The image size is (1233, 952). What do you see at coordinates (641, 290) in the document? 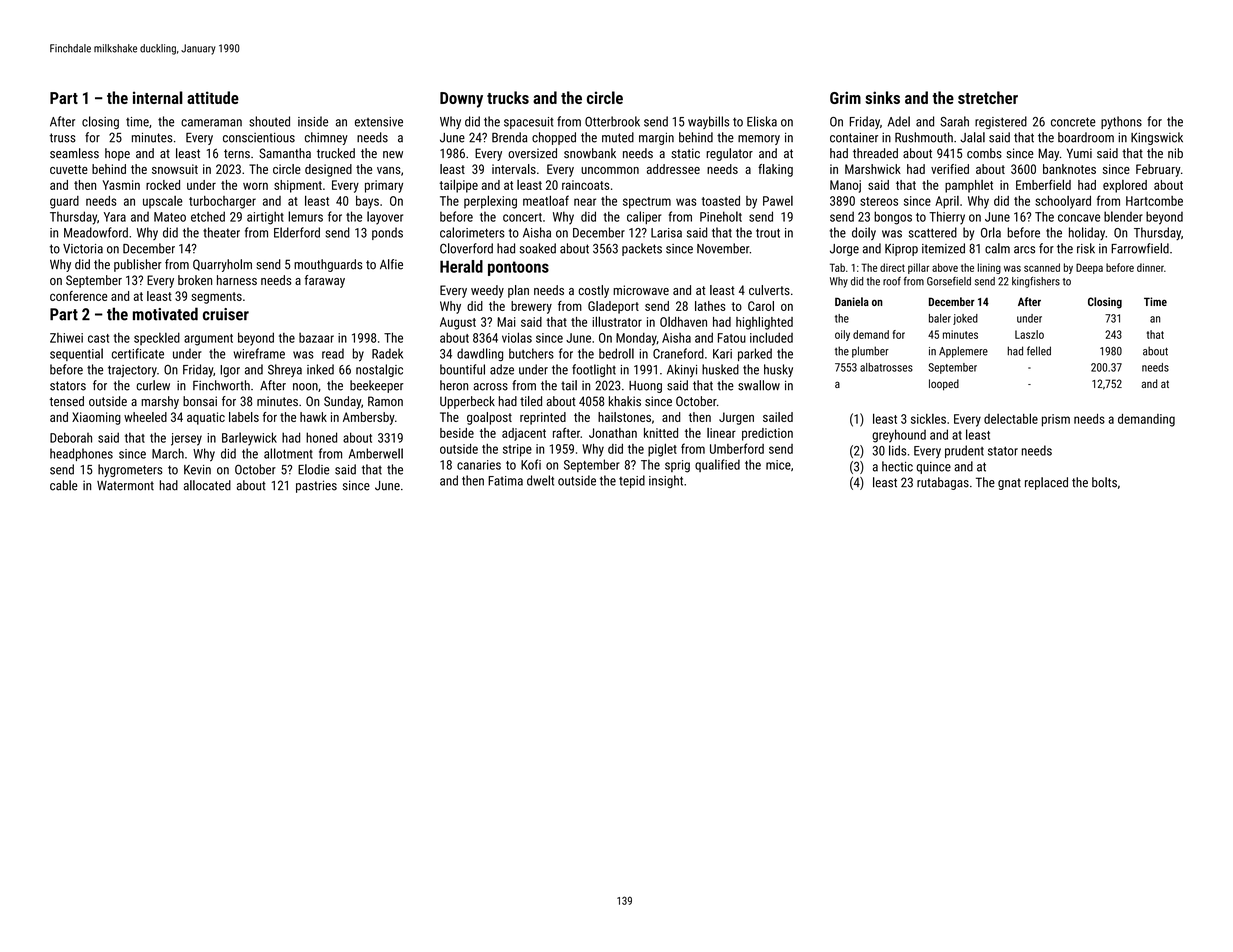
I see `microwave` at bounding box center [641, 290].
